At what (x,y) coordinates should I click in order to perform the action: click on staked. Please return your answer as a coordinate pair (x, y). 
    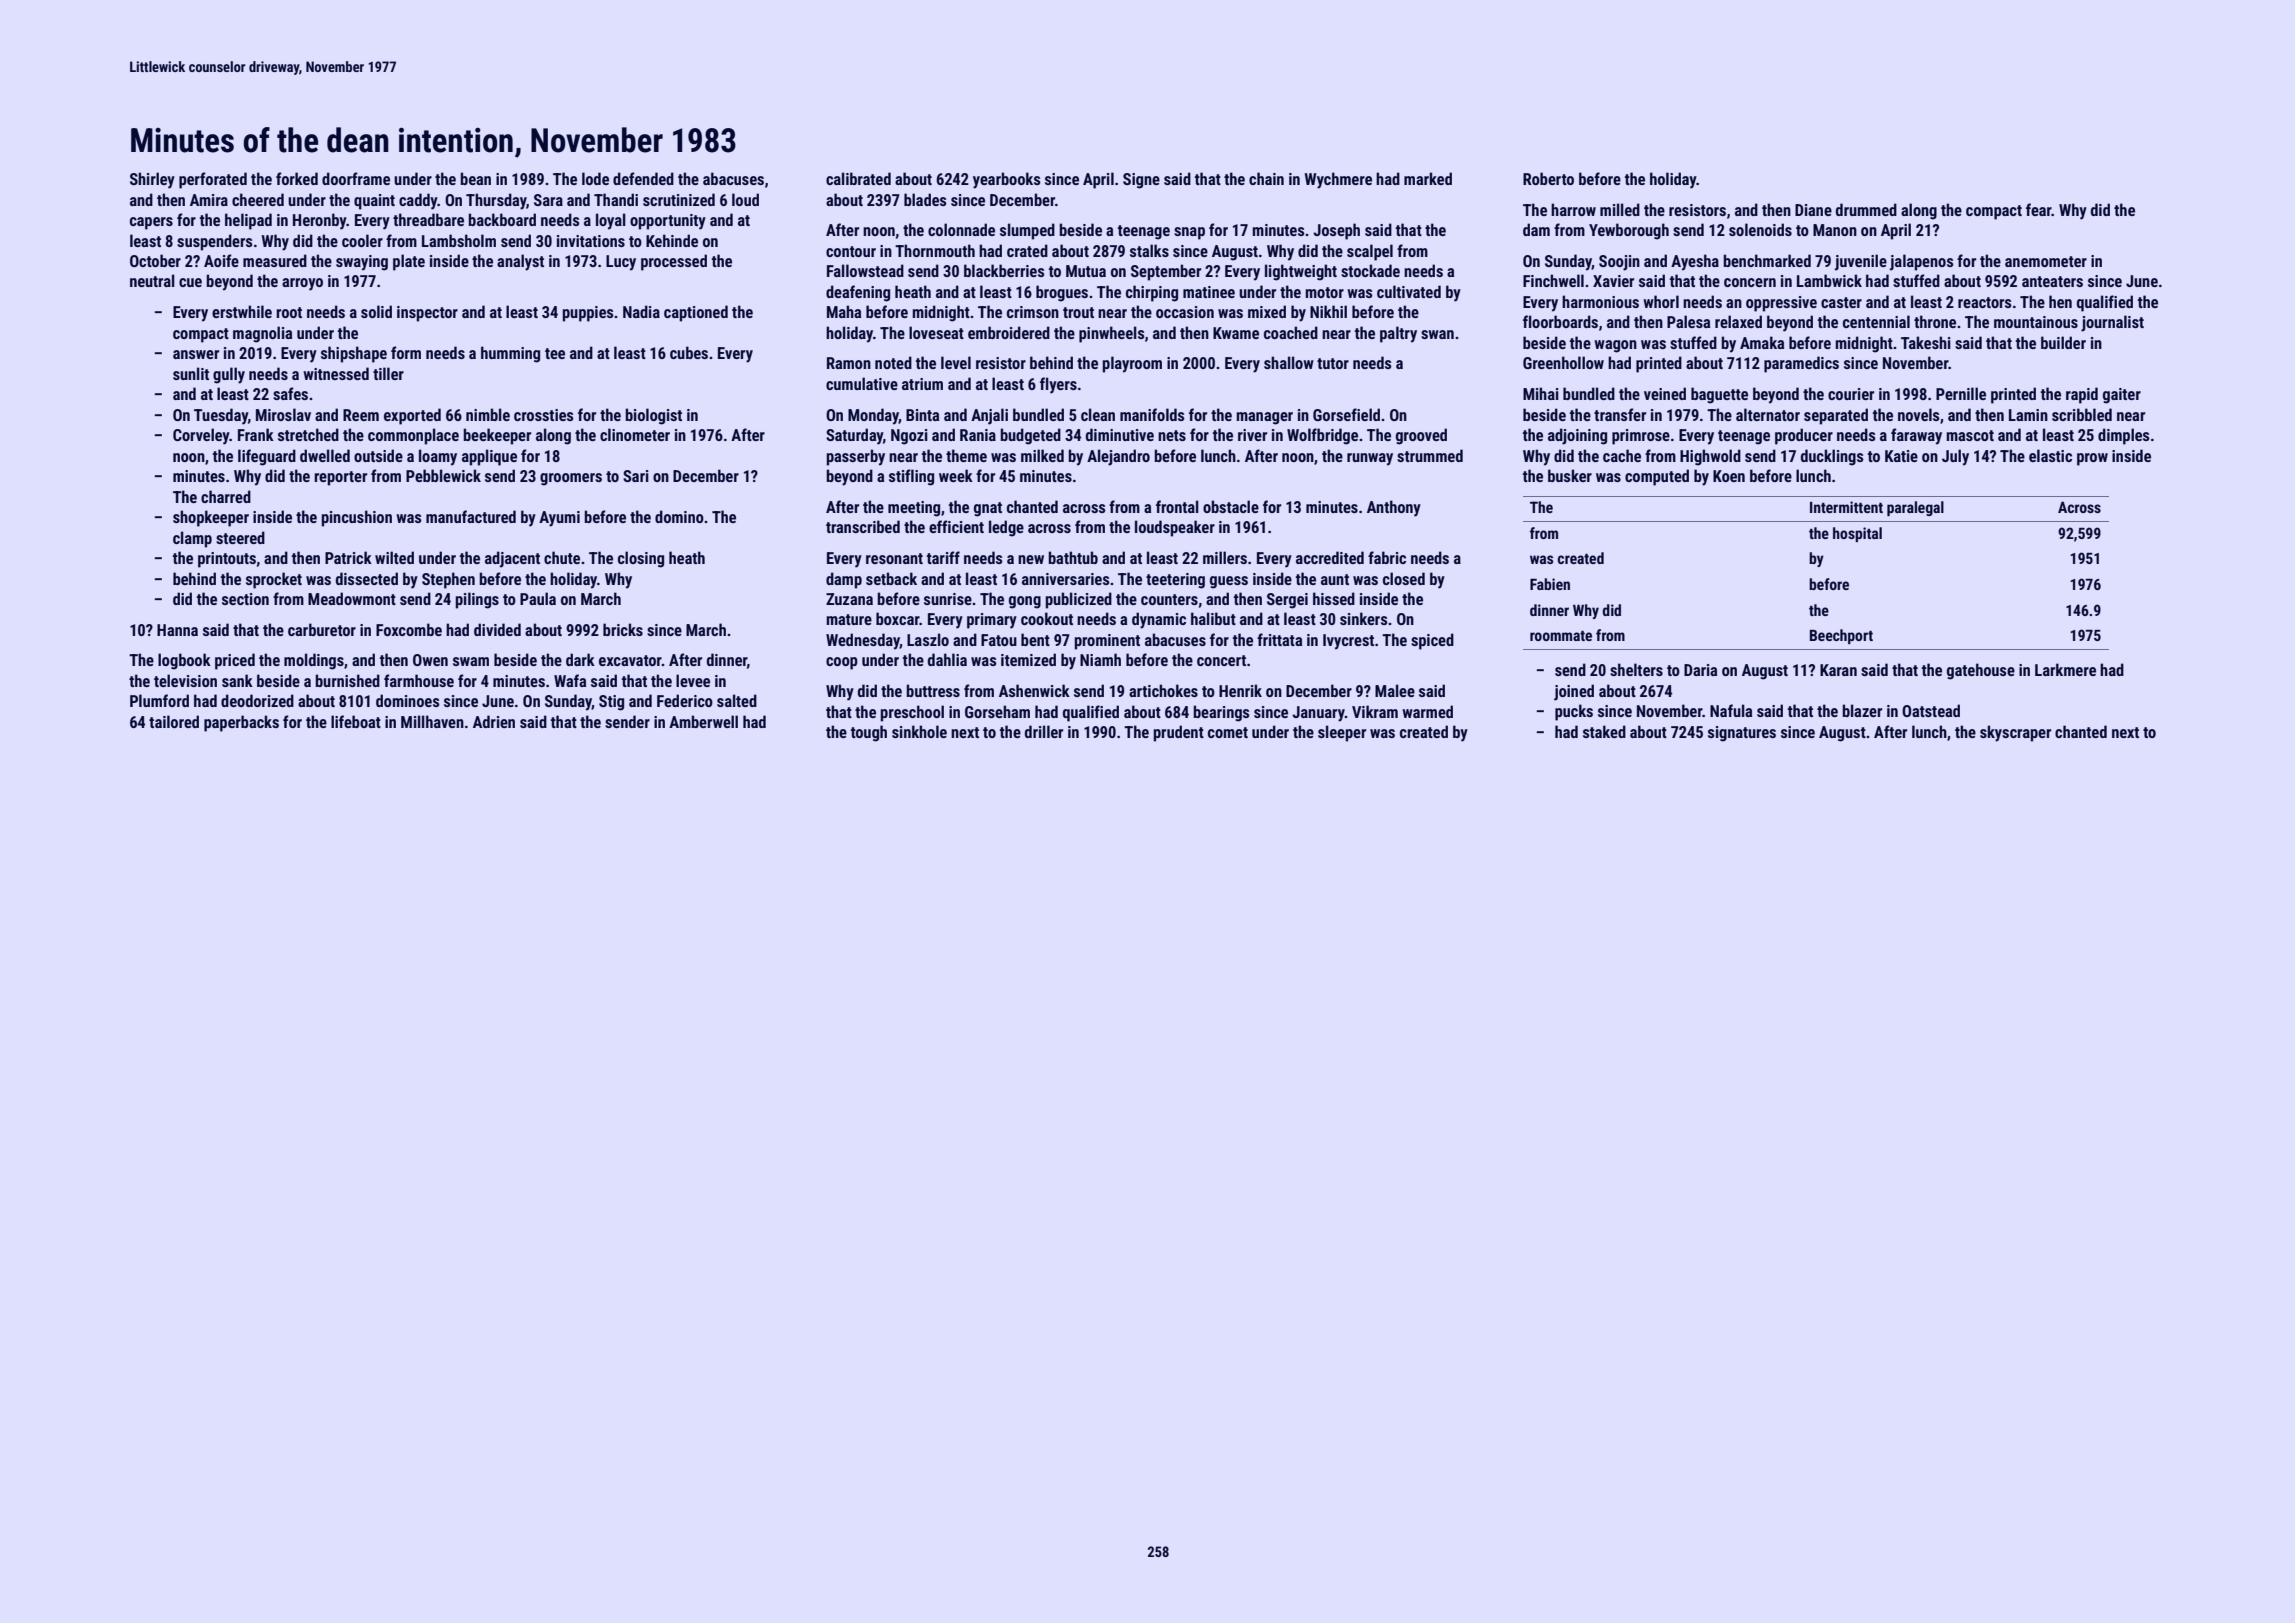
    Looking at the image, I should click on (1604, 731).
